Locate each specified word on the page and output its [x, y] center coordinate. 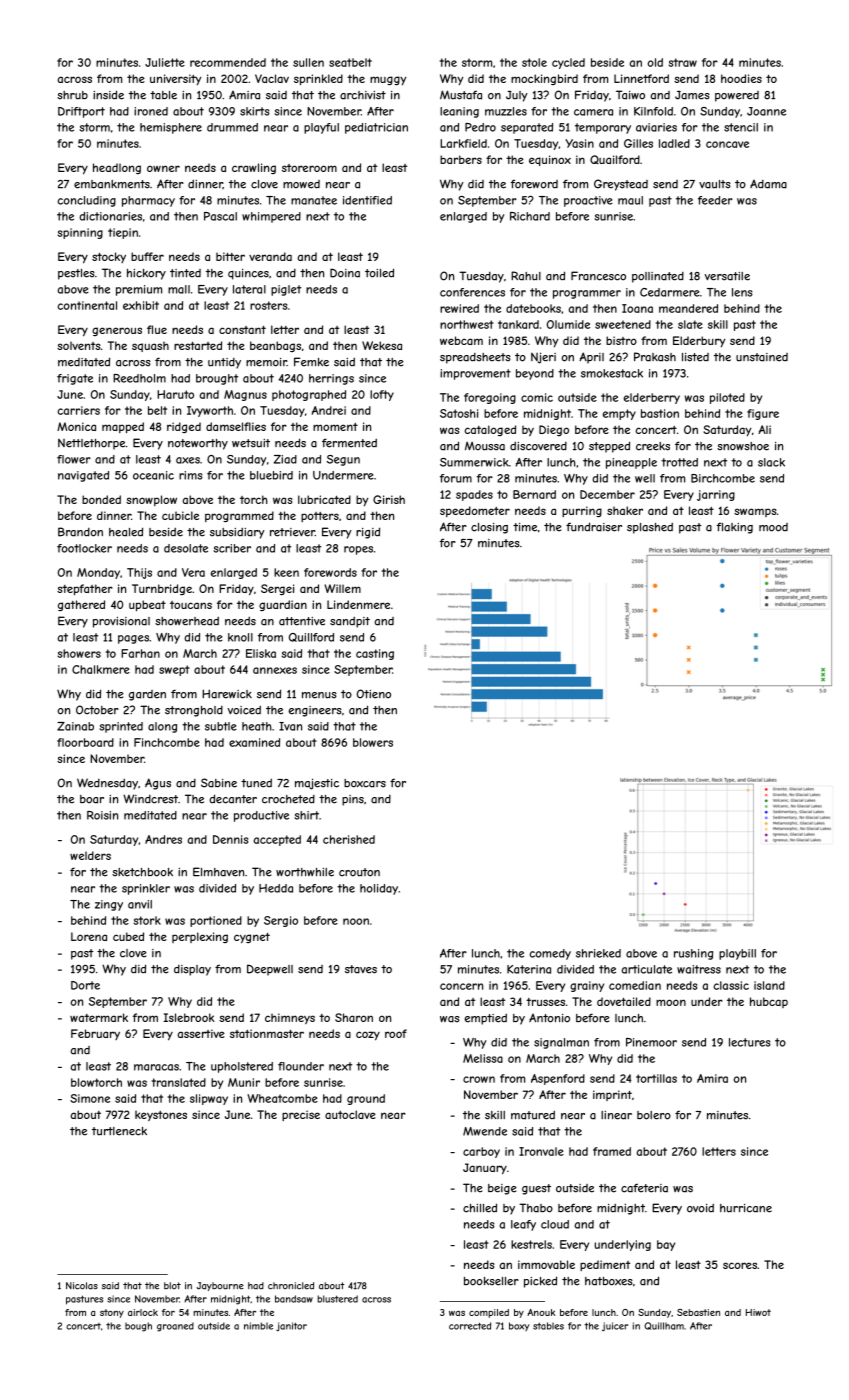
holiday [379, 889]
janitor [291, 1326]
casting [375, 654]
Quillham [664, 1326]
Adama [768, 184]
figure [763, 414]
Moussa [485, 446]
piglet [286, 290]
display [192, 970]
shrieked [598, 953]
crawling [254, 168]
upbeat [147, 606]
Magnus [245, 395]
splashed [650, 528]
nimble [258, 1326]
